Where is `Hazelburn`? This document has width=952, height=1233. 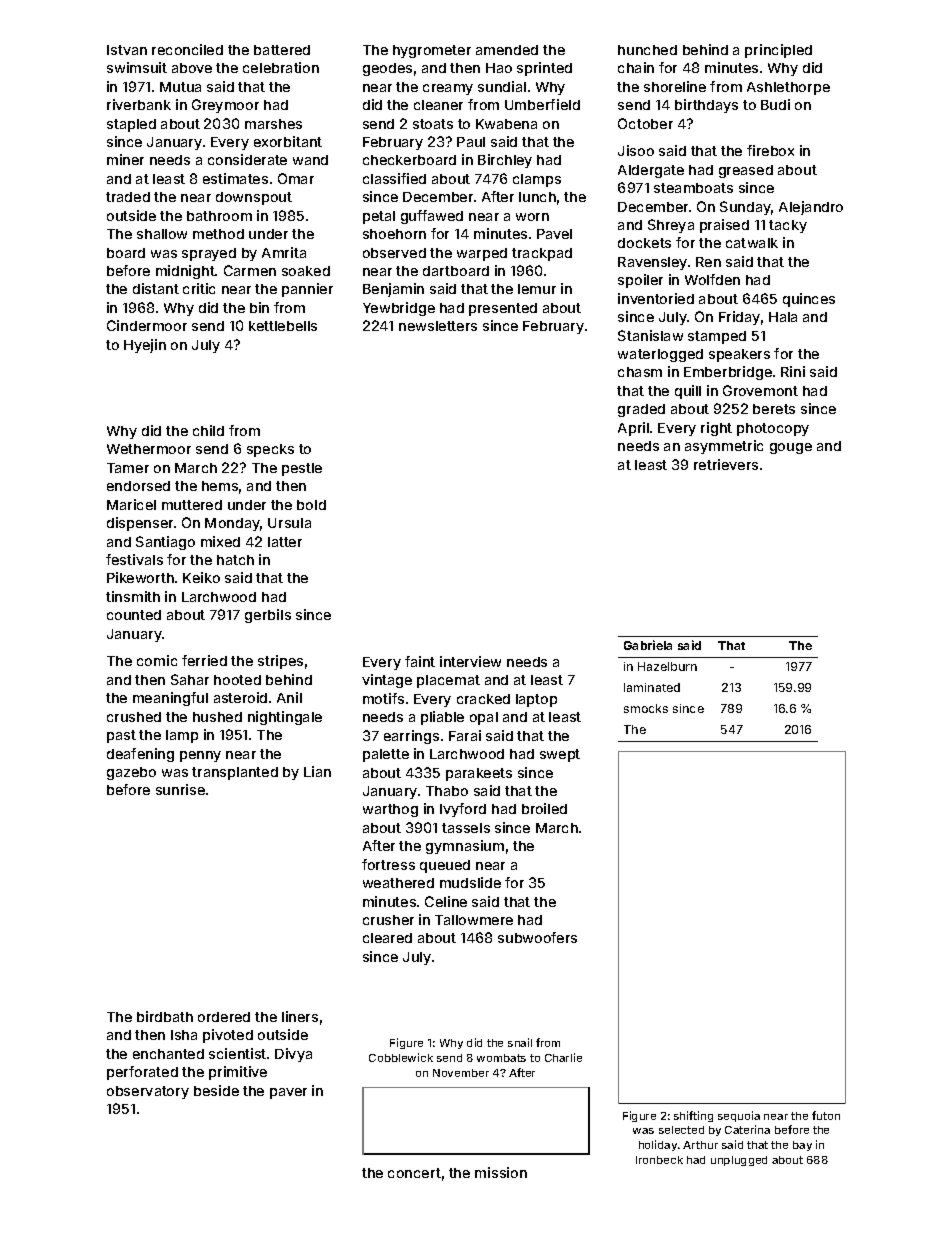
Hazelburn is located at coordinates (667, 666).
